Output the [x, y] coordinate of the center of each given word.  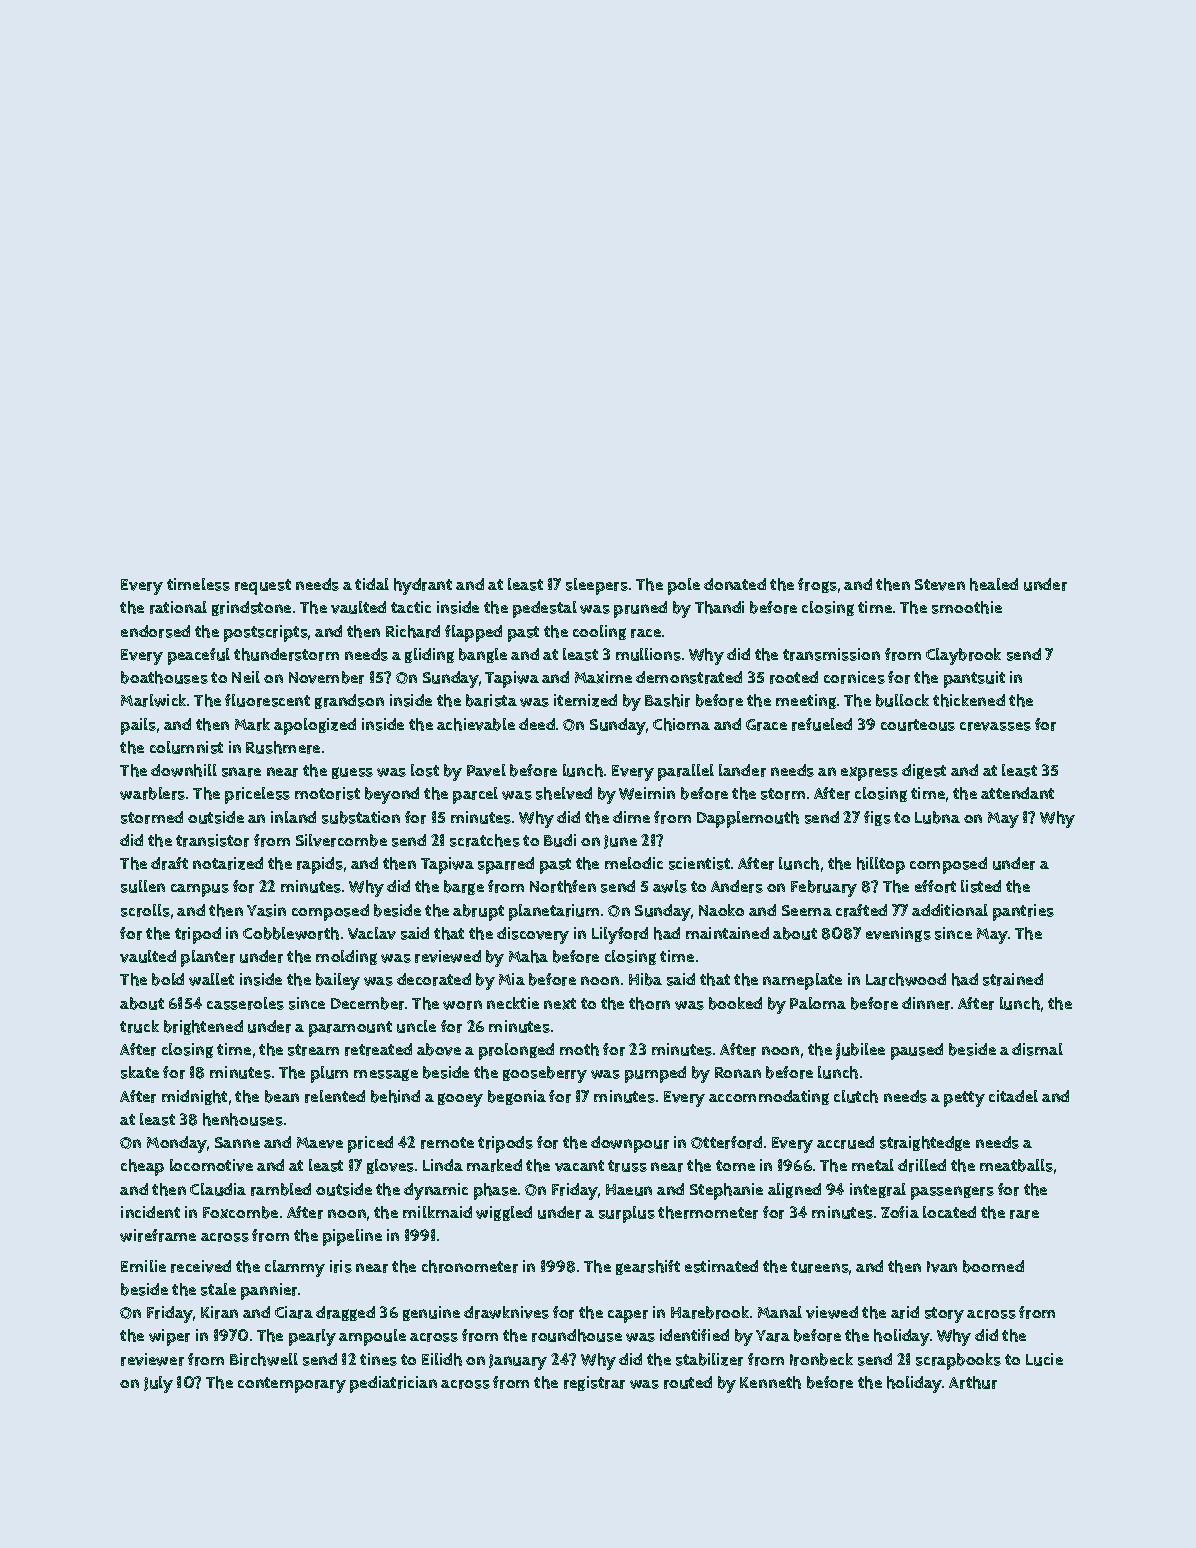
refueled [822, 724]
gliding [429, 655]
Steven [940, 585]
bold [168, 979]
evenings [898, 934]
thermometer [708, 1212]
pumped [655, 1074]
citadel [1013, 1096]
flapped [473, 633]
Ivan [942, 1267]
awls [670, 886]
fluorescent [267, 700]
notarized [228, 863]
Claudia [218, 1189]
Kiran [219, 1312]
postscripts [266, 633]
